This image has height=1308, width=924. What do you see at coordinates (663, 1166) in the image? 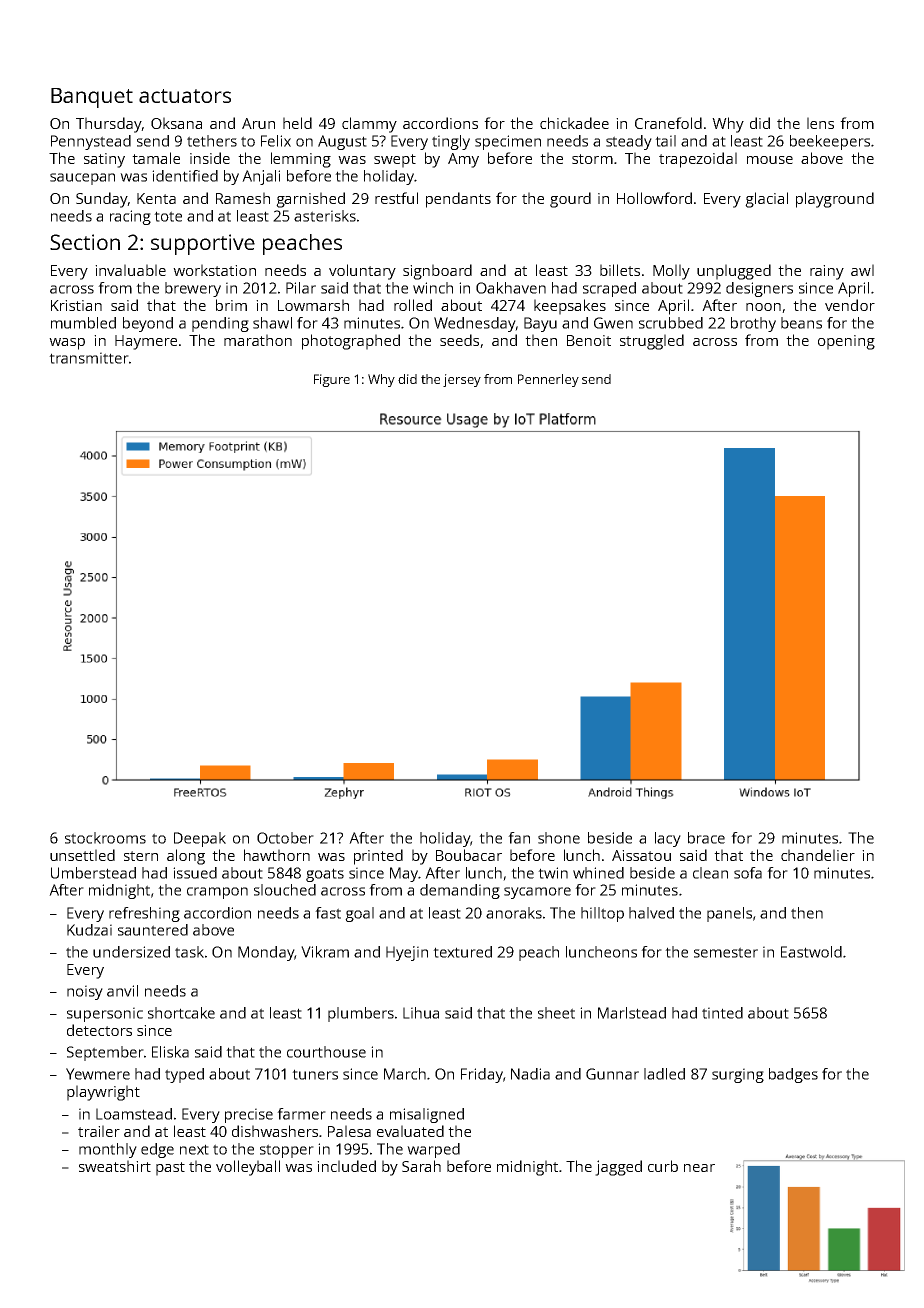
I see `curb` at bounding box center [663, 1166].
